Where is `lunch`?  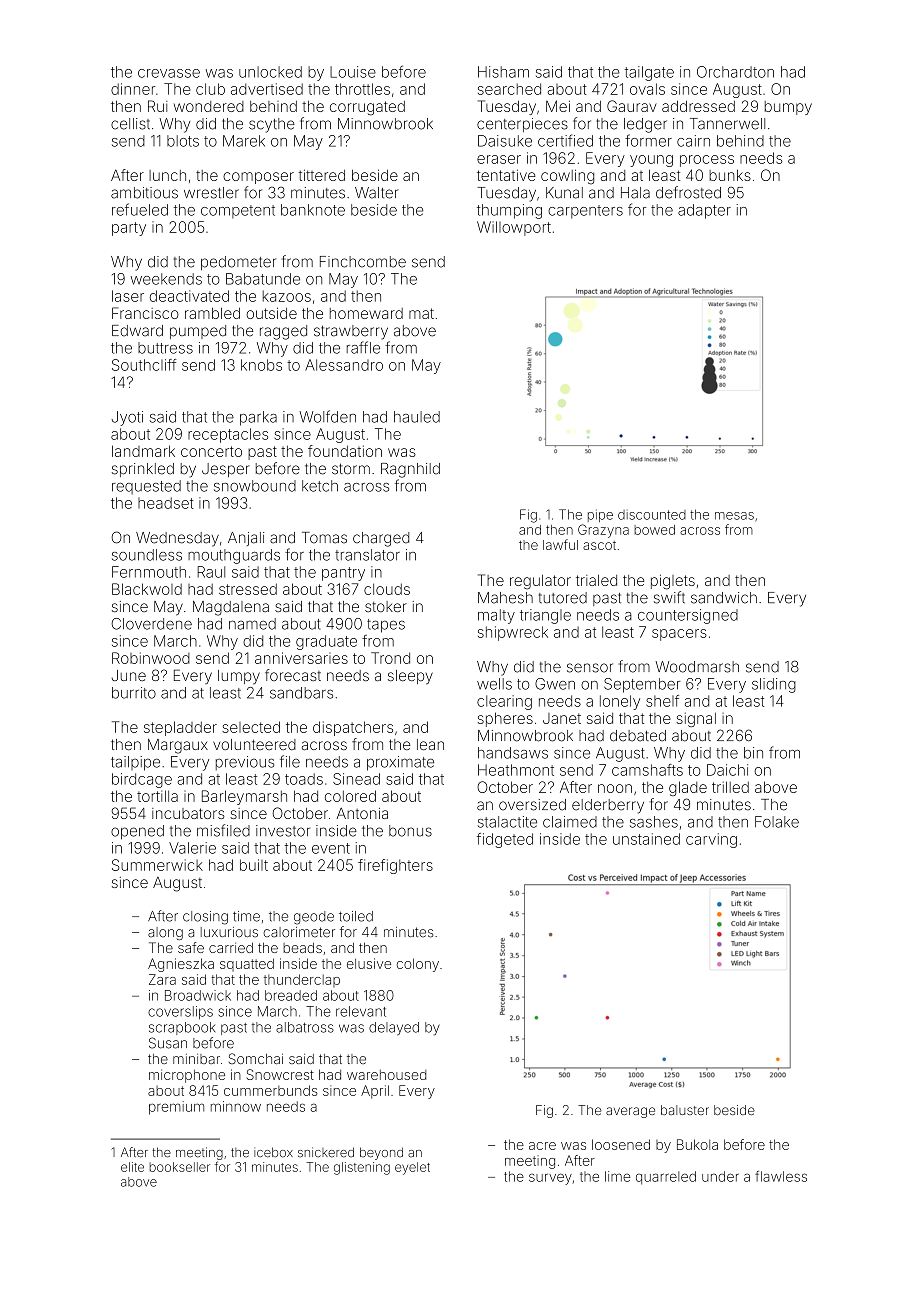 lunch is located at coordinates (167, 175).
